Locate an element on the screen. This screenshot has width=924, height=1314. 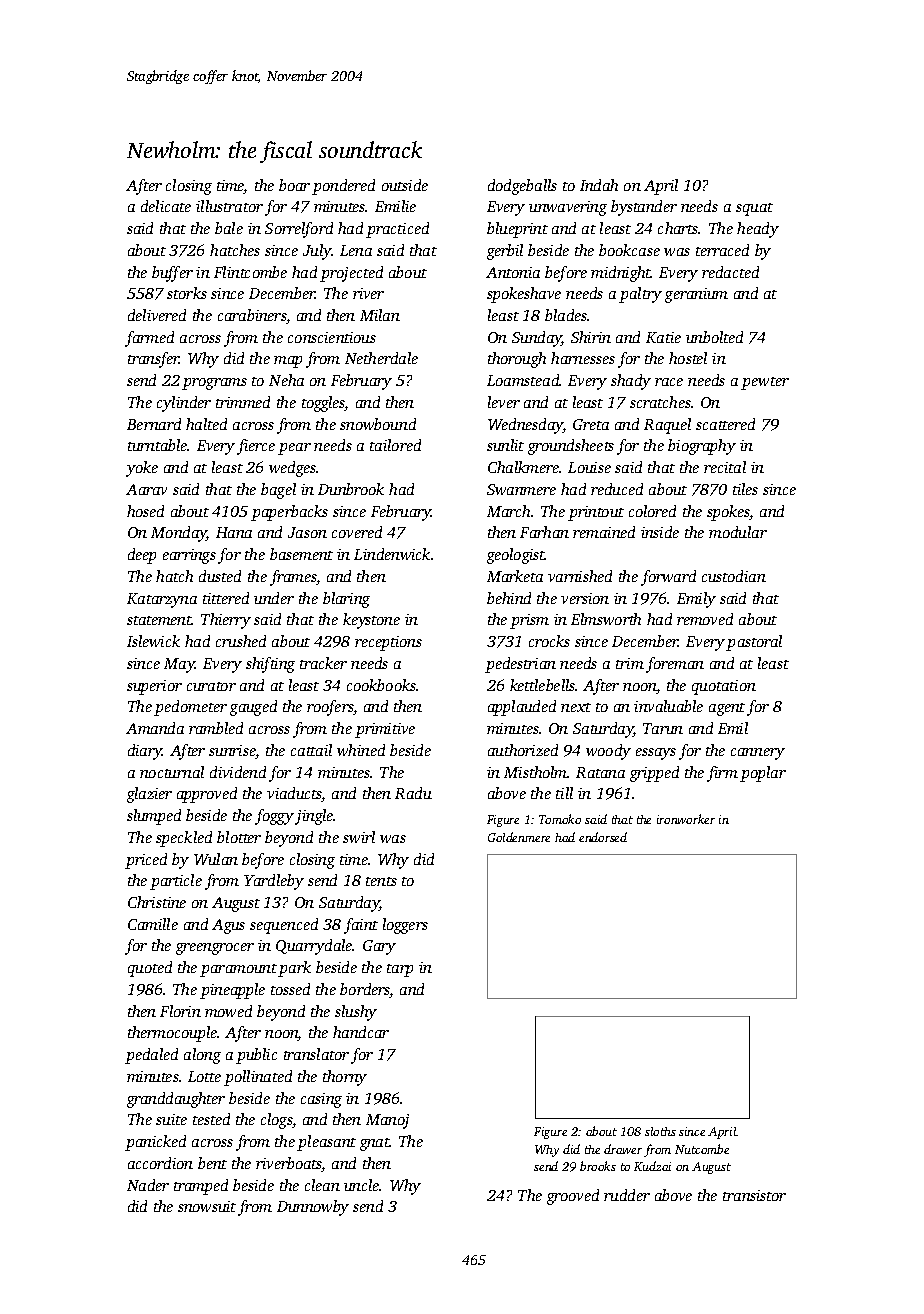
Manoj is located at coordinates (387, 1121).
